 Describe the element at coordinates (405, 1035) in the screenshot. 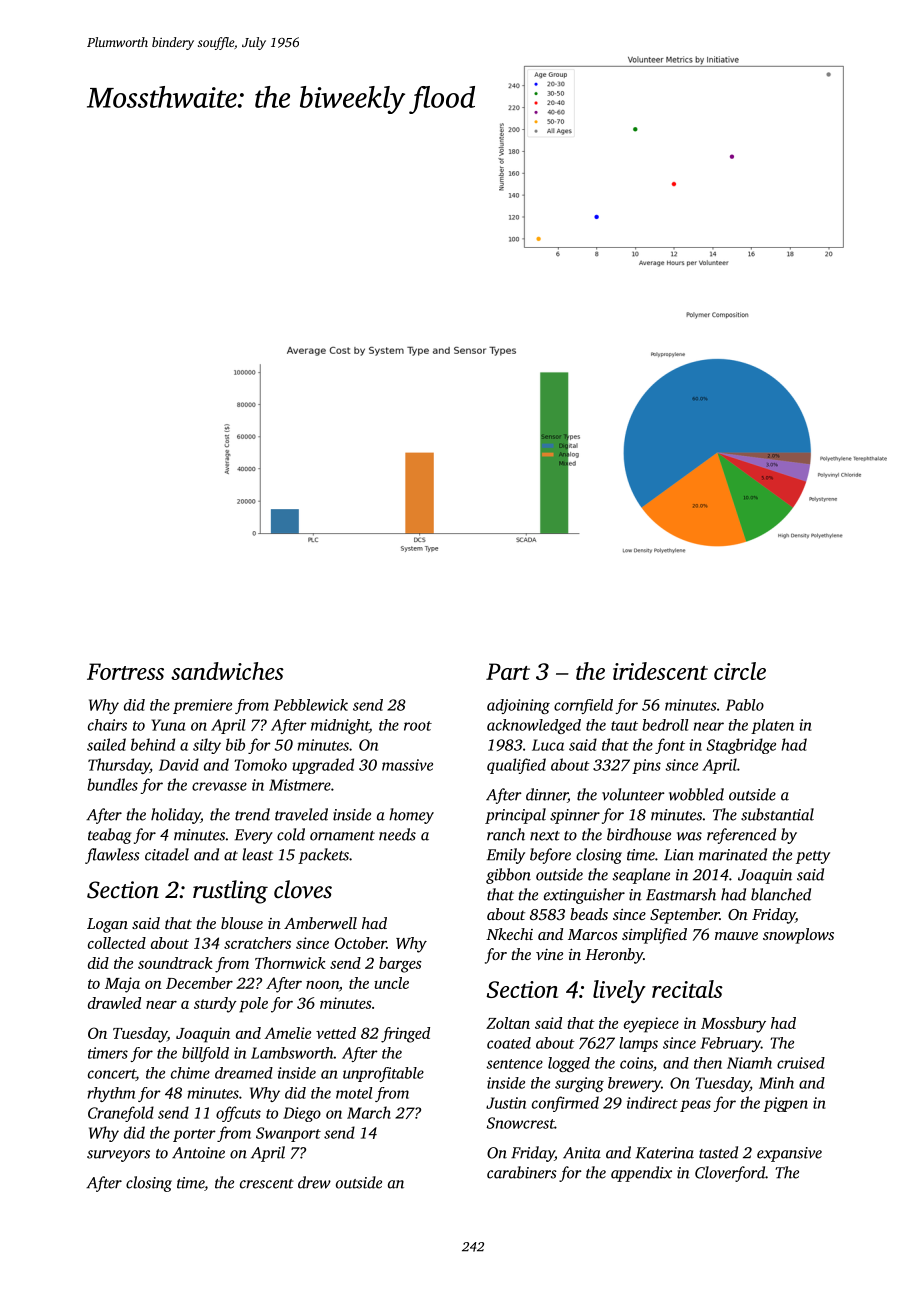

I see `fringed` at that location.
